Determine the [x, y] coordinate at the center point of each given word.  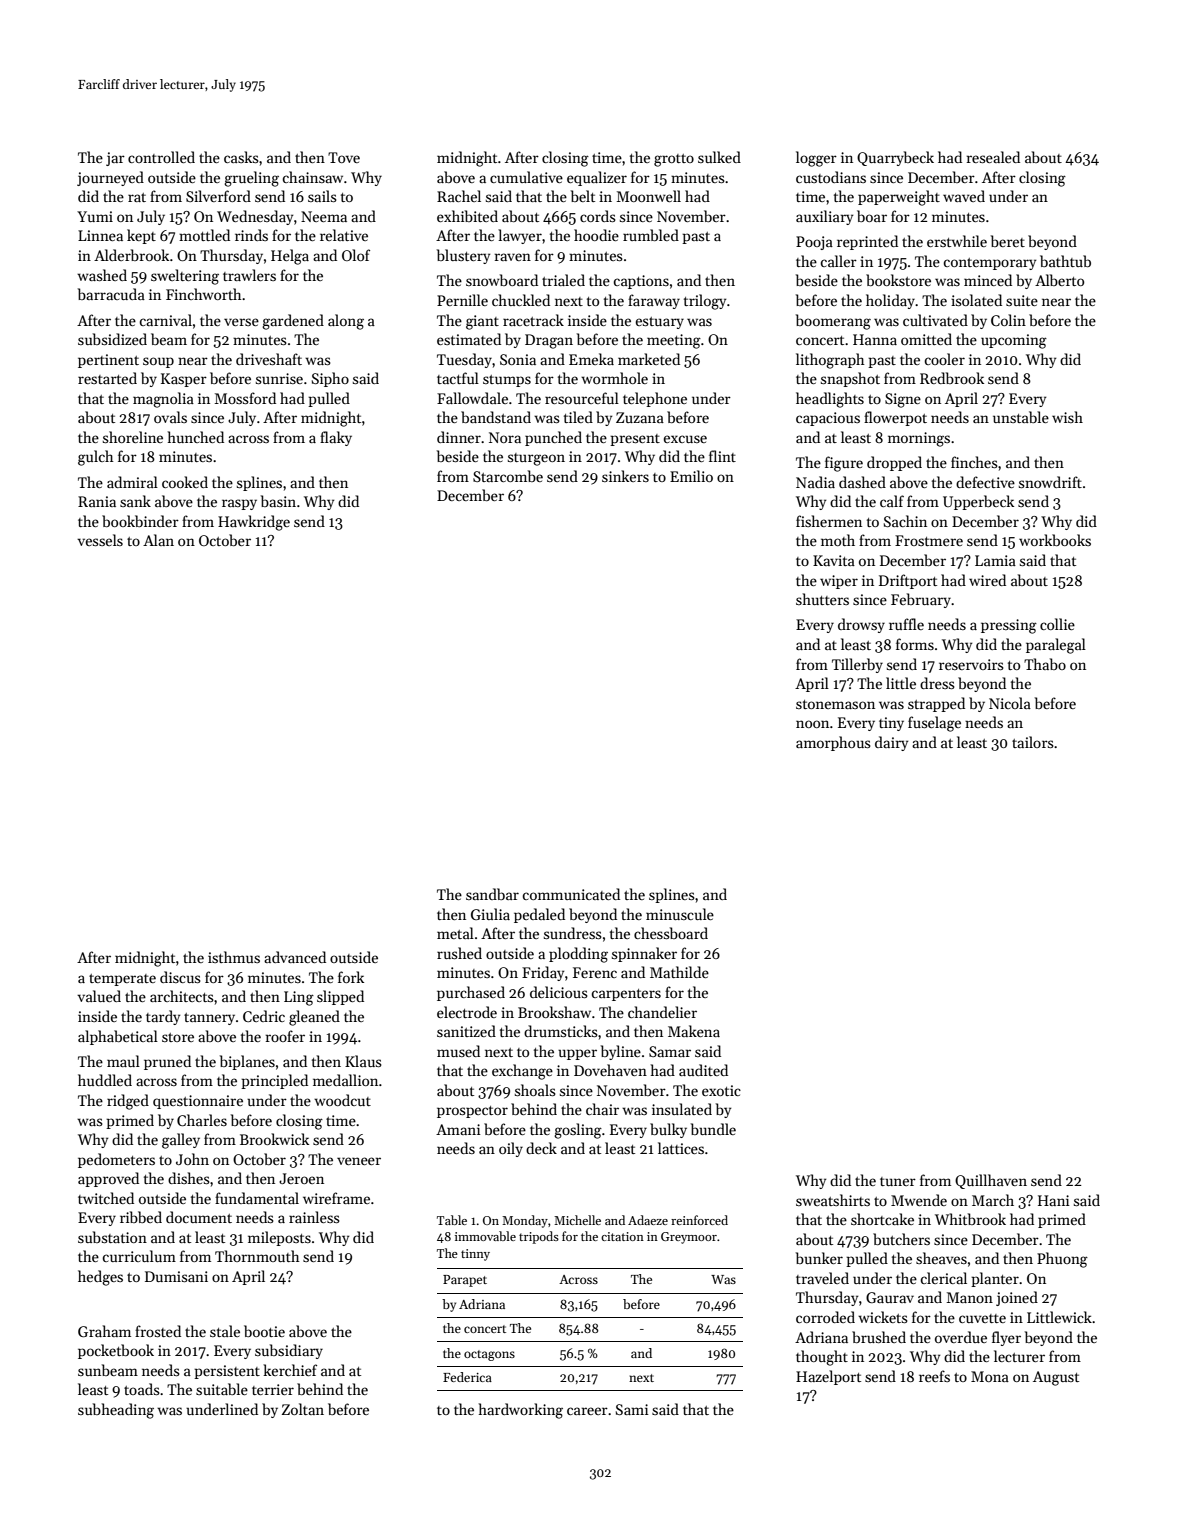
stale [225, 1331]
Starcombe [508, 476]
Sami [632, 1409]
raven [513, 257]
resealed [993, 157]
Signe [903, 400]
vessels [100, 540]
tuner [898, 1181]
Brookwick [274, 1139]
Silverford [218, 196]
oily [511, 1149]
